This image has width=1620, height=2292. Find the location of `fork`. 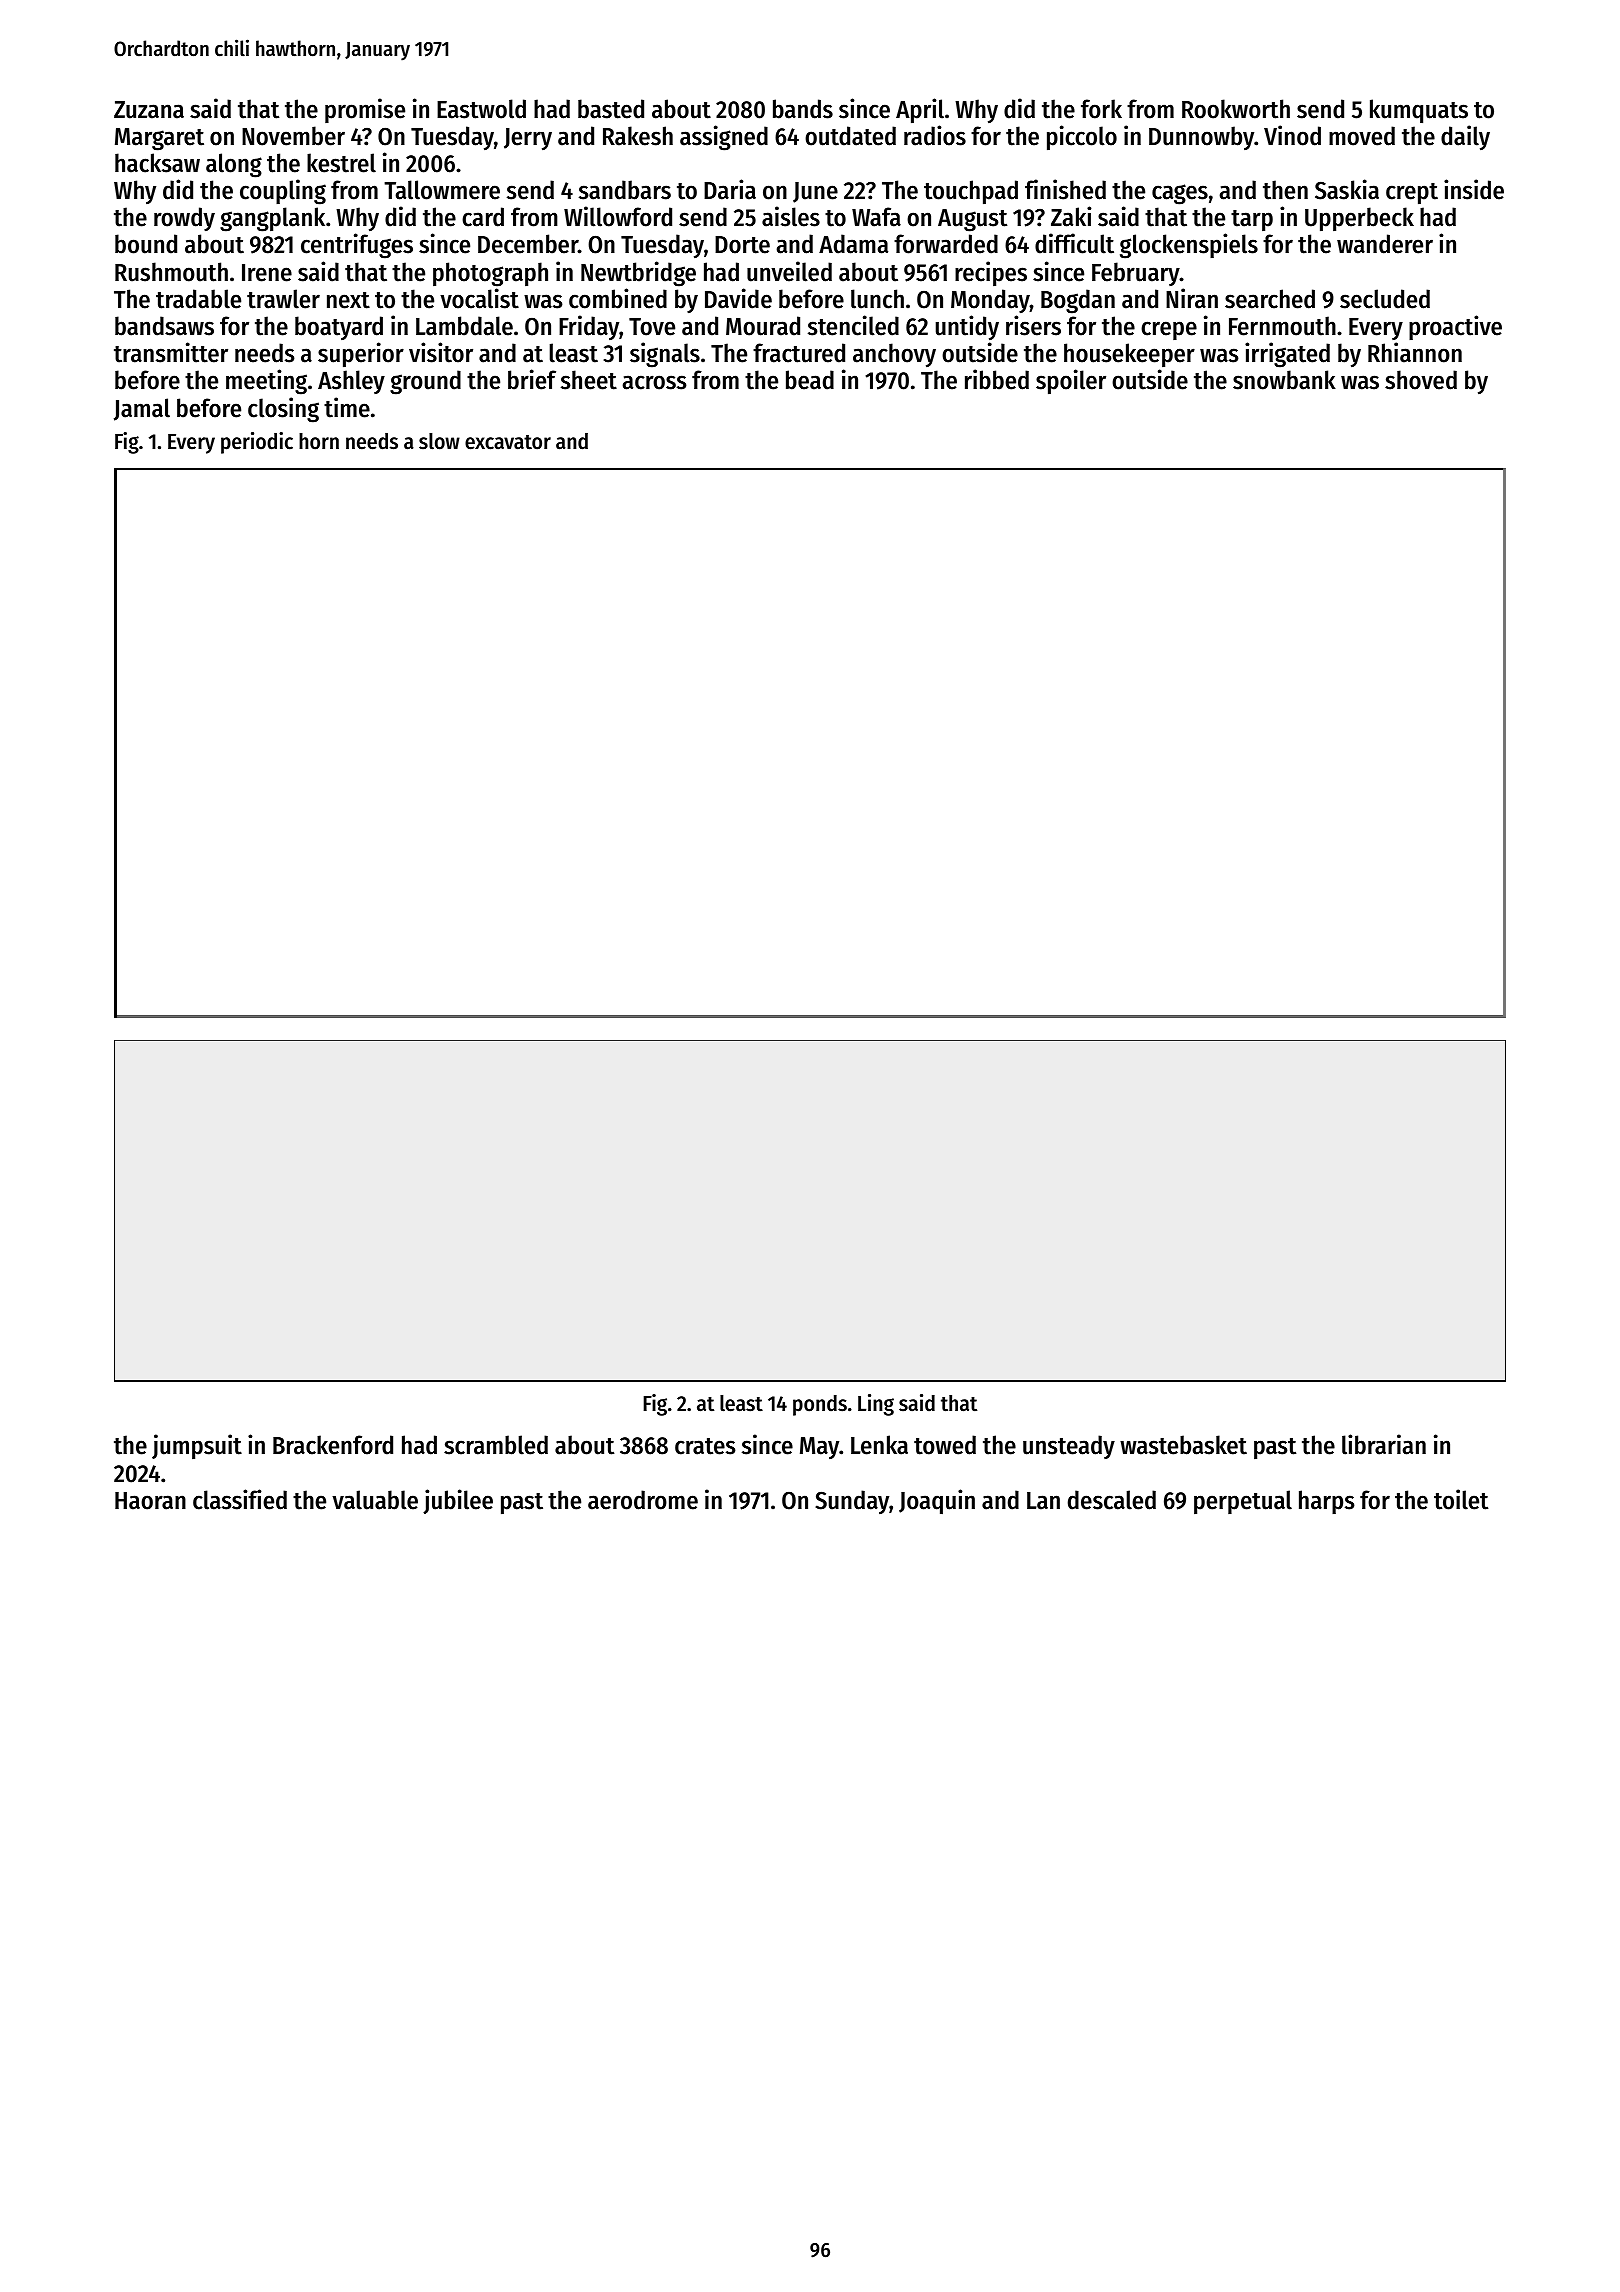

fork is located at coordinates (1101, 109).
